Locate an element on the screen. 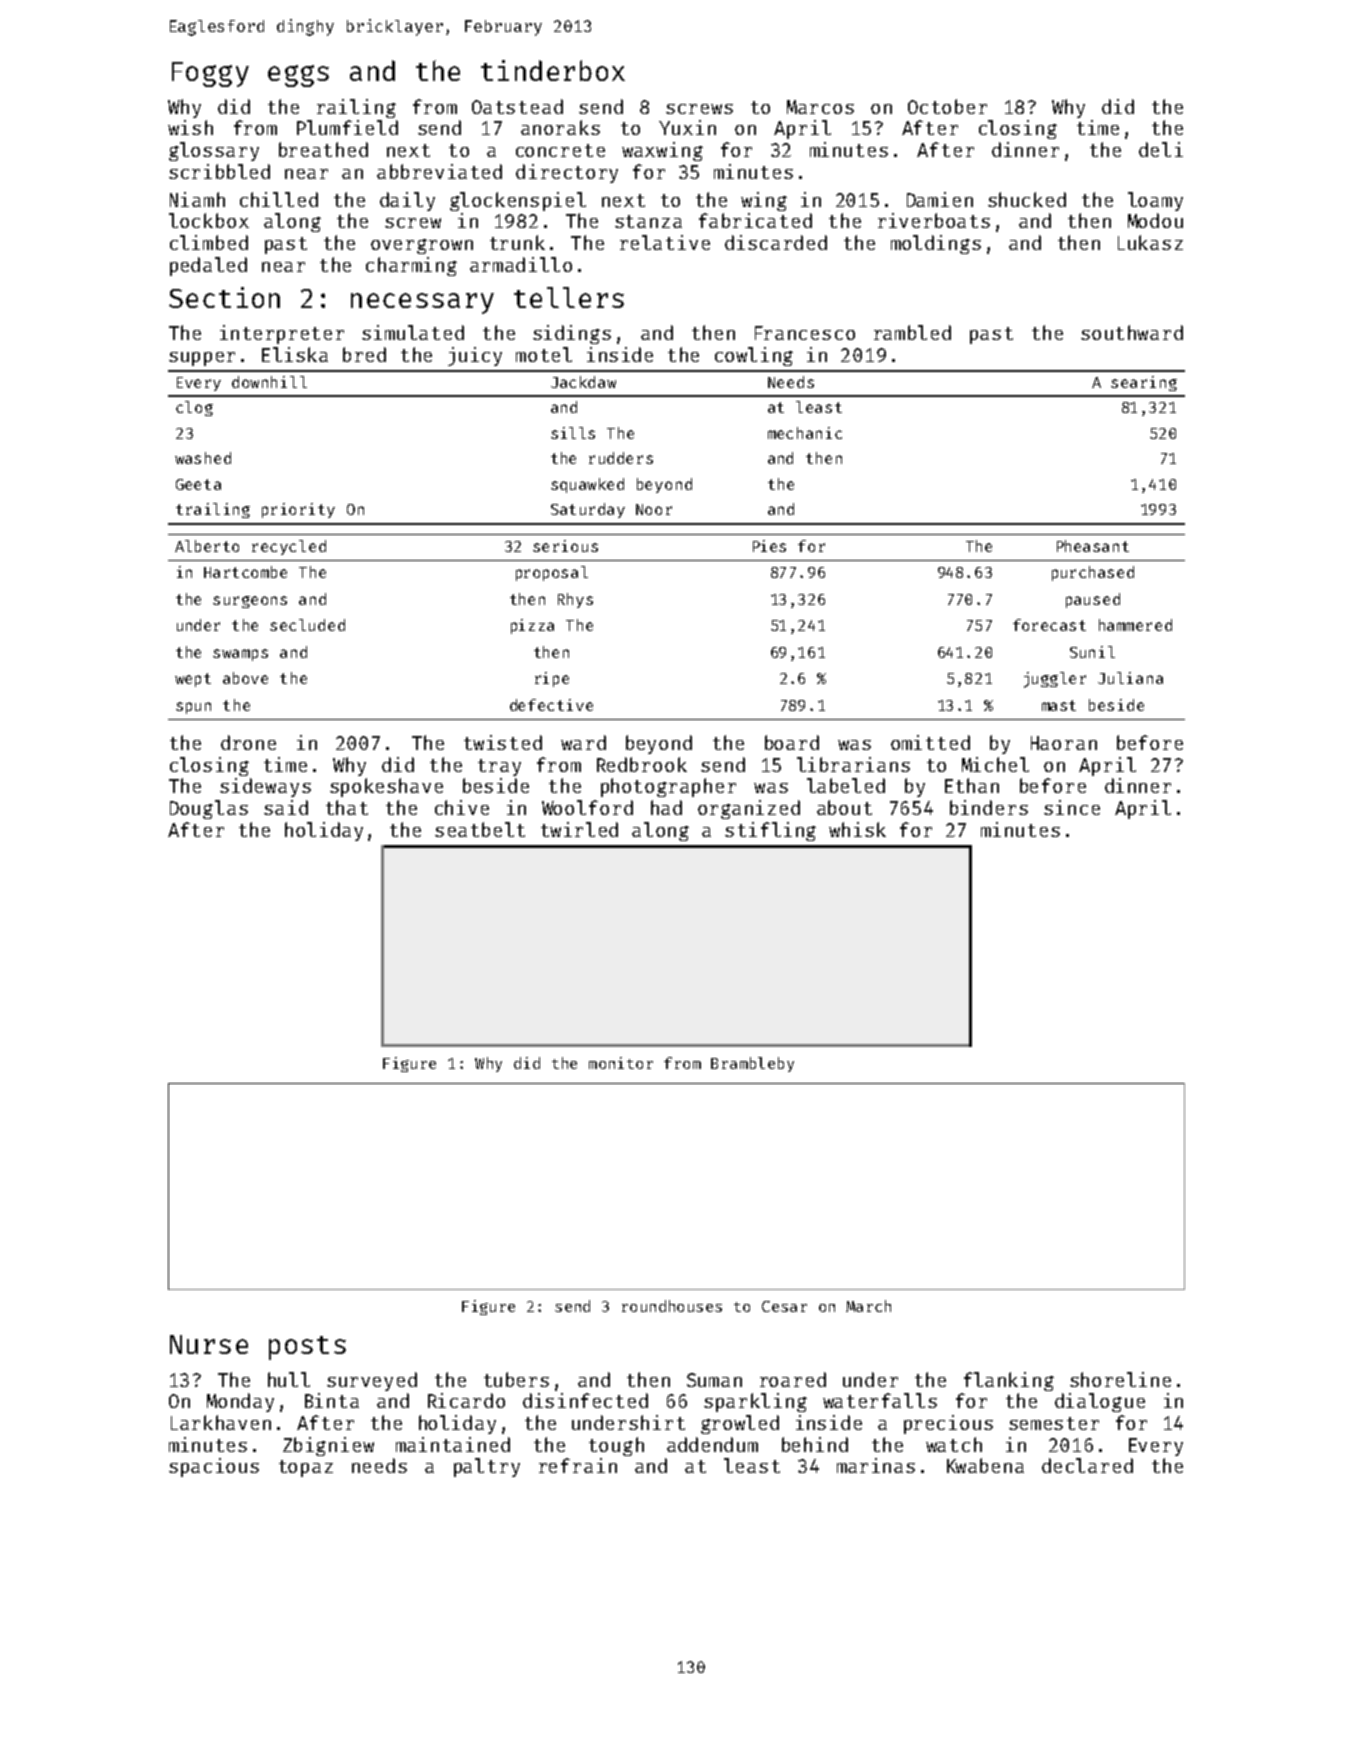 This screenshot has width=1353, height=1751. March is located at coordinates (868, 1306).
